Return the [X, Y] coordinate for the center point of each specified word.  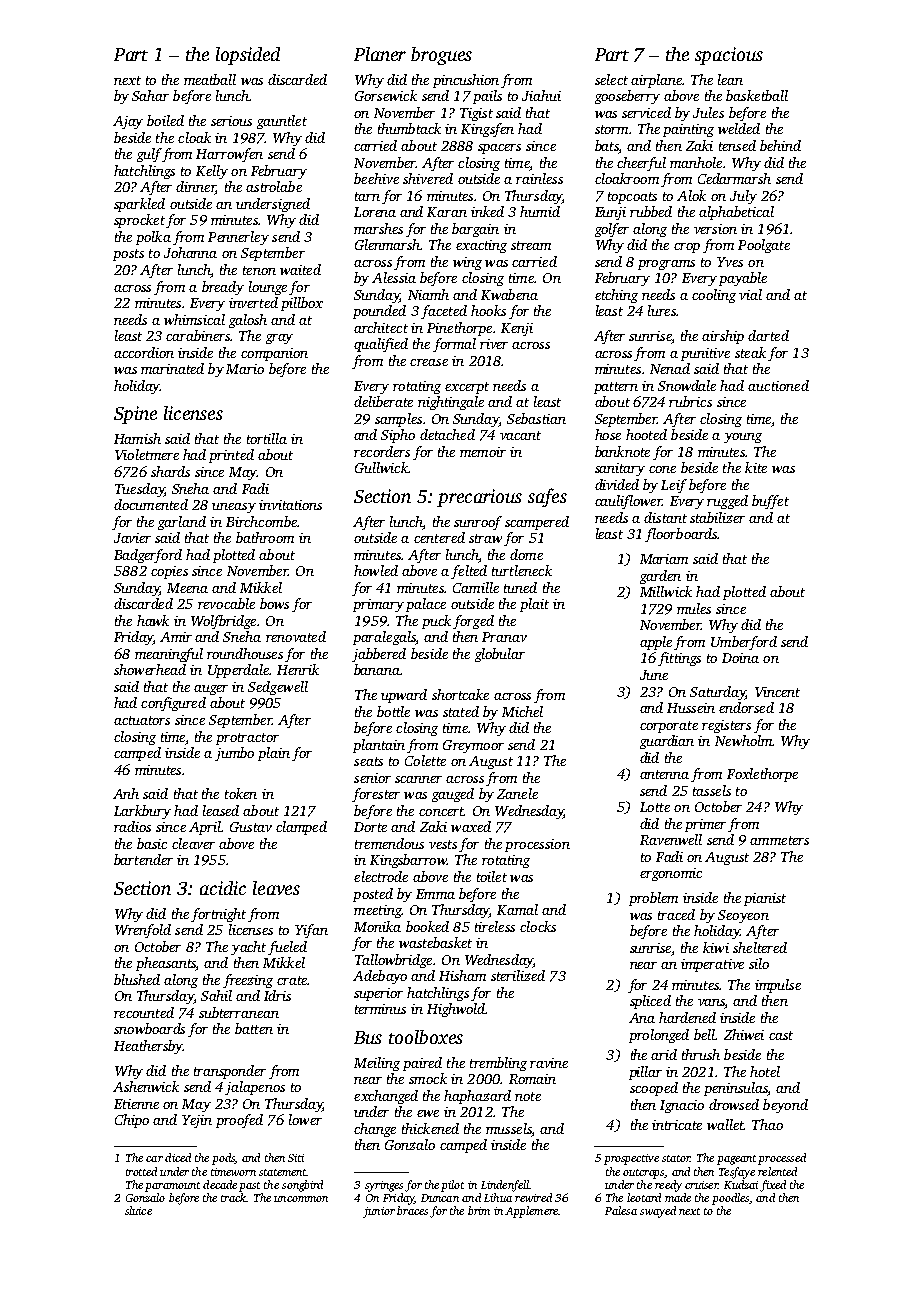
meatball [210, 79]
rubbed [651, 211]
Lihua [498, 1197]
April [205, 828]
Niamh [428, 294]
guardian [667, 742]
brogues [441, 56]
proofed [239, 1121]
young [743, 438]
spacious [729, 56]
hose [608, 434]
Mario [245, 369]
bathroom [265, 537]
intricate [677, 1125]
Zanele [517, 793]
